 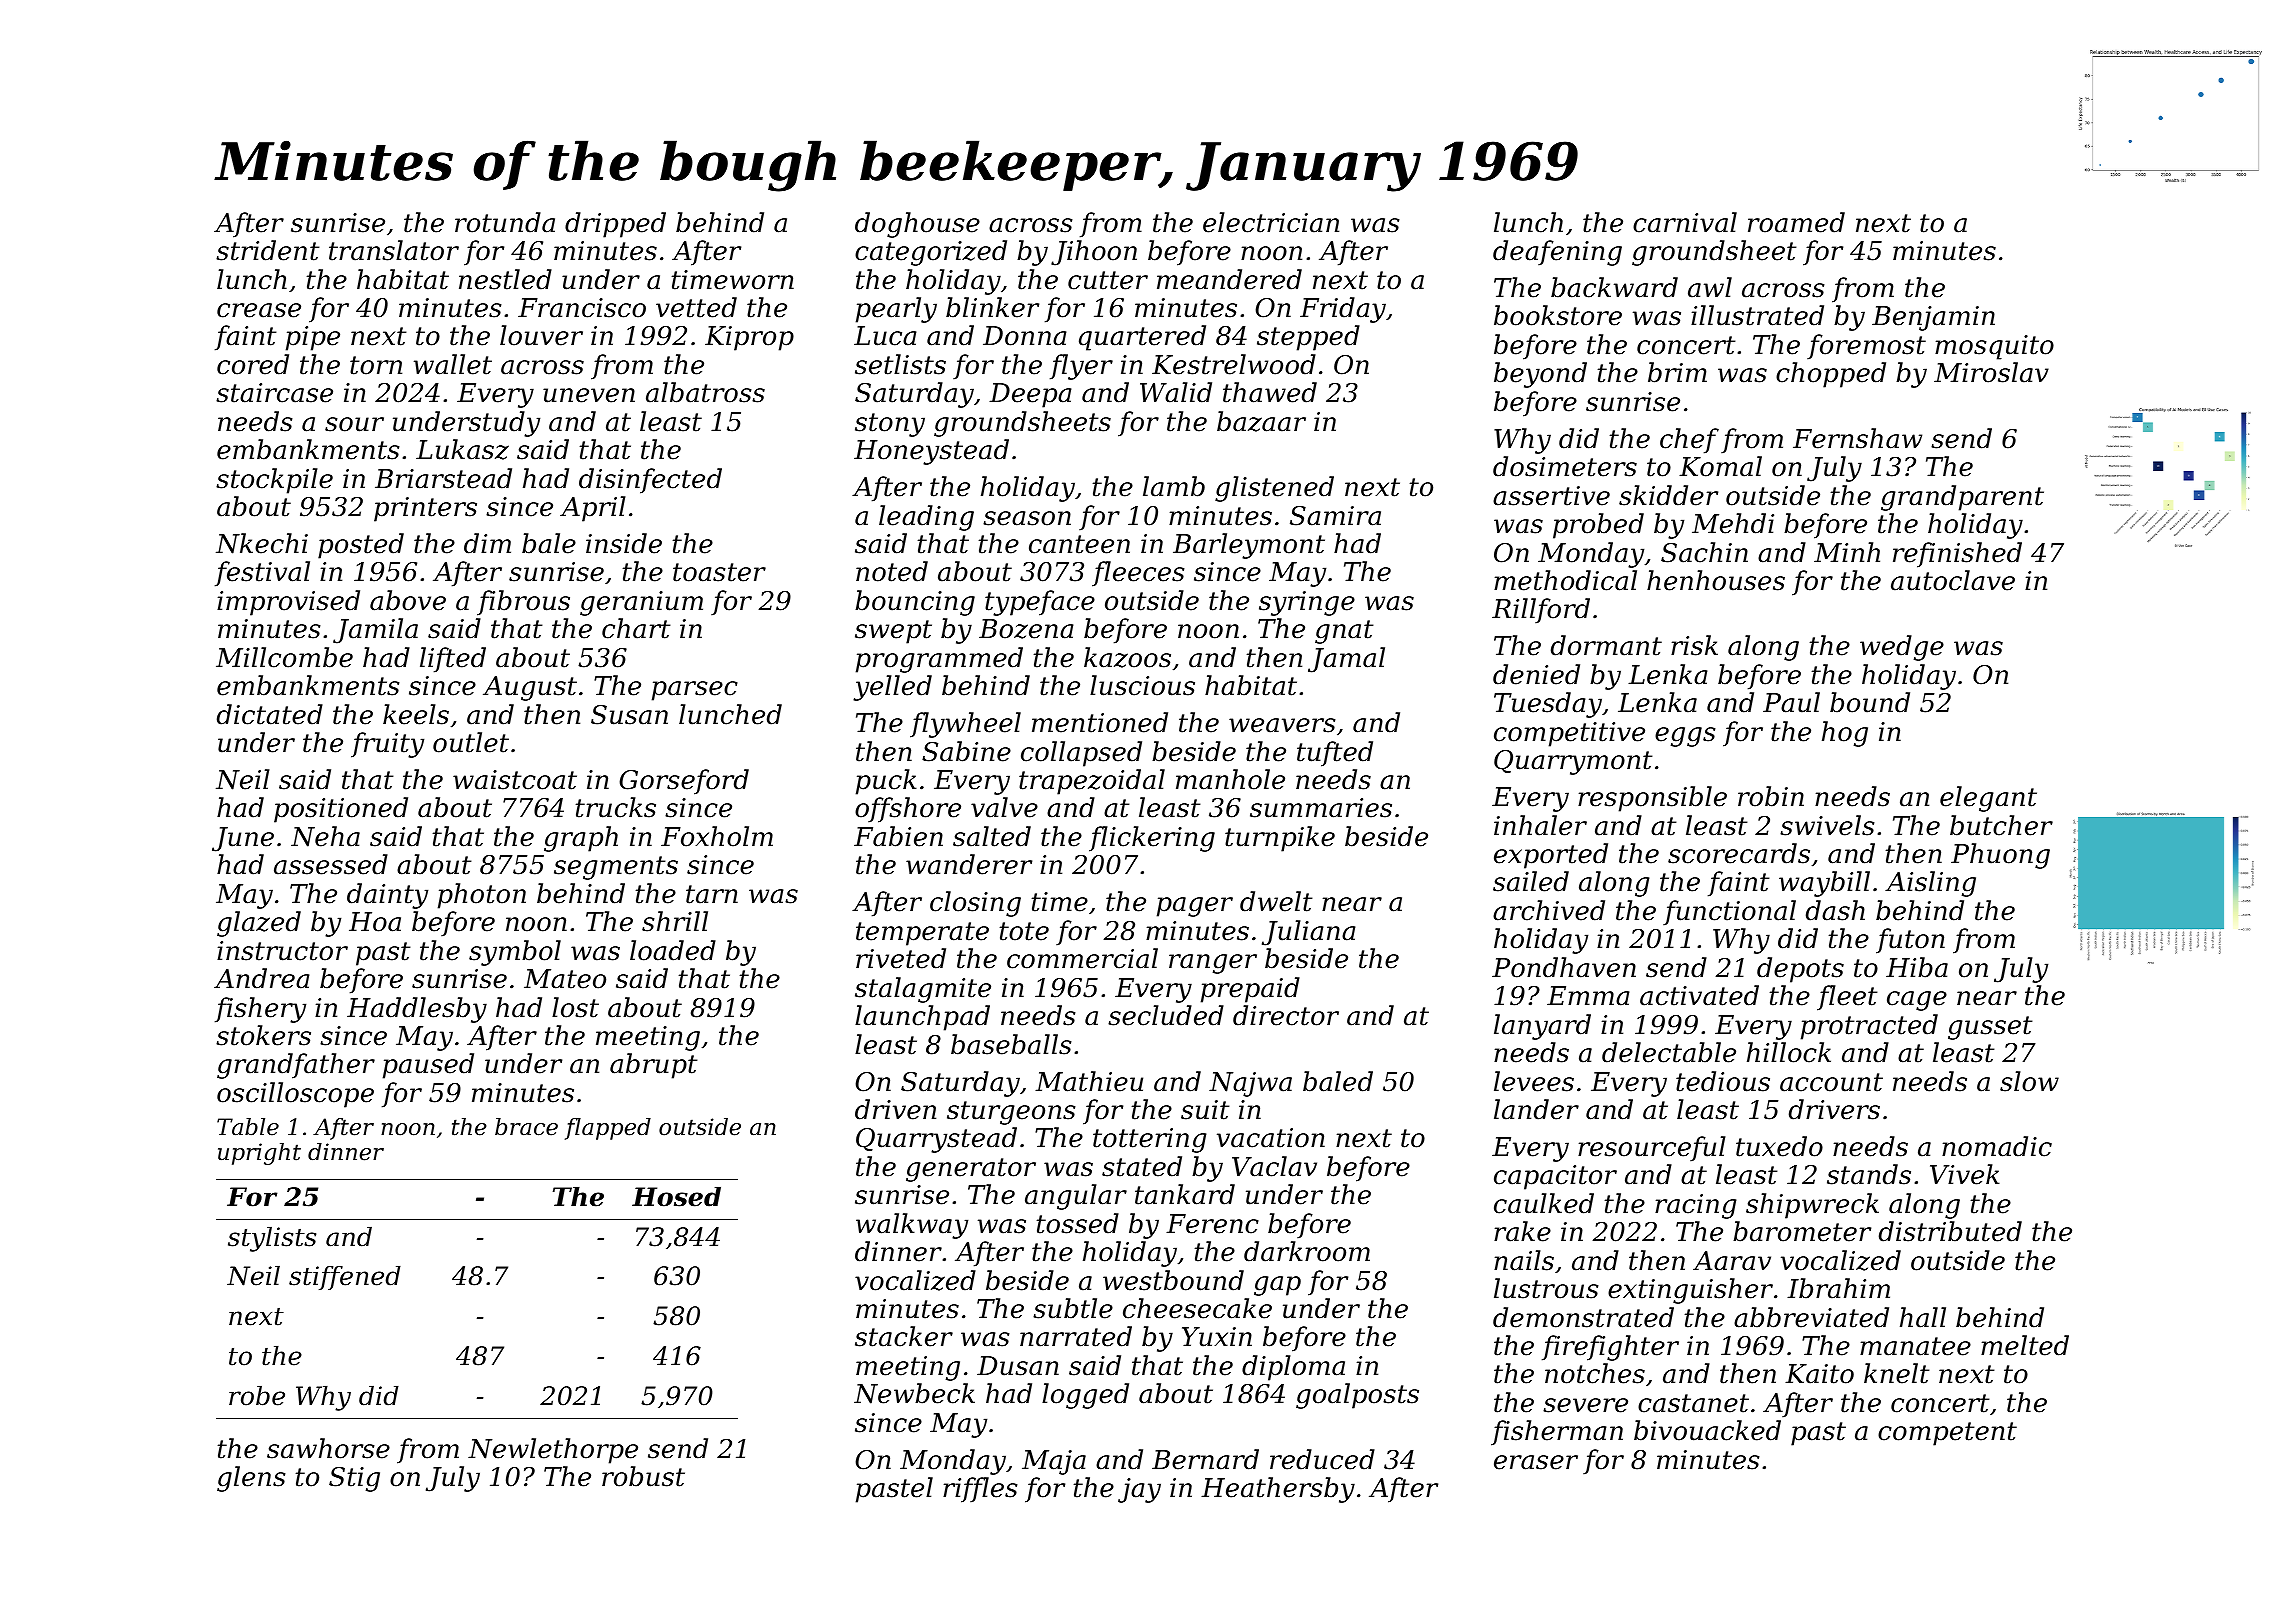 What do you see at coordinates (1917, 967) in the screenshot?
I see `Hiba` at bounding box center [1917, 967].
